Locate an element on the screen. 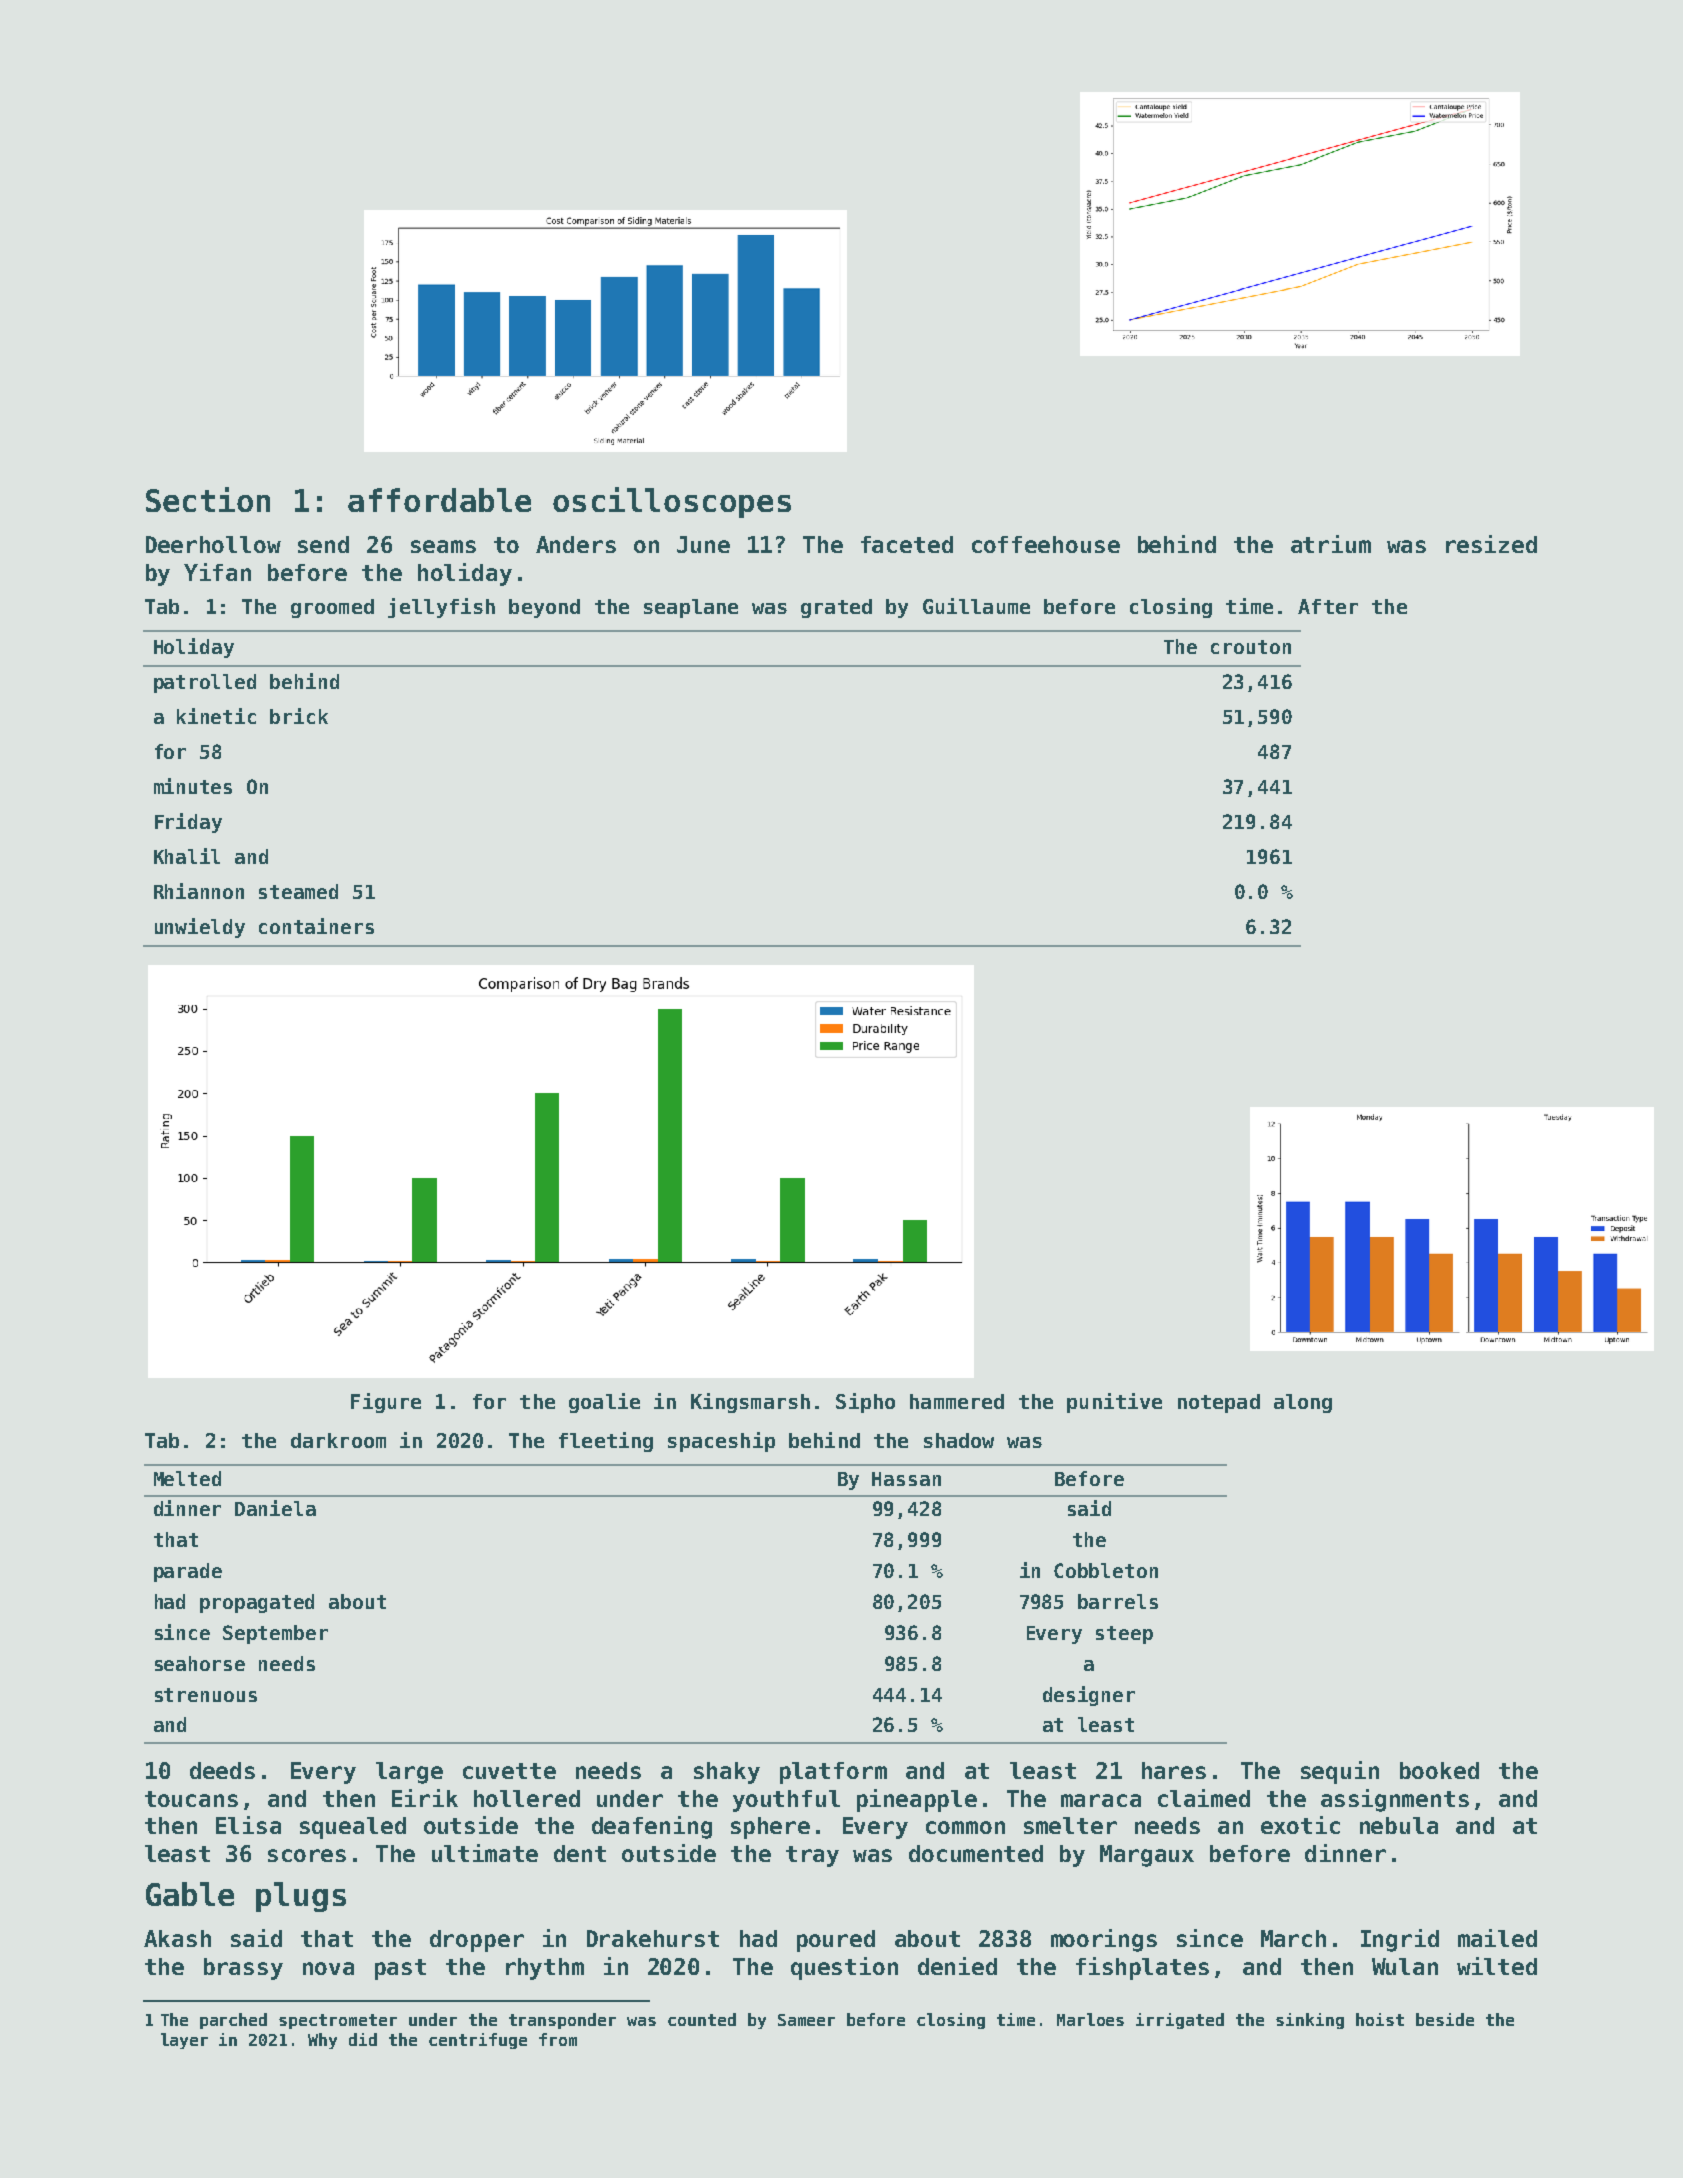 The width and height of the screenshot is (1683, 2178). unwieldy is located at coordinates (200, 928).
